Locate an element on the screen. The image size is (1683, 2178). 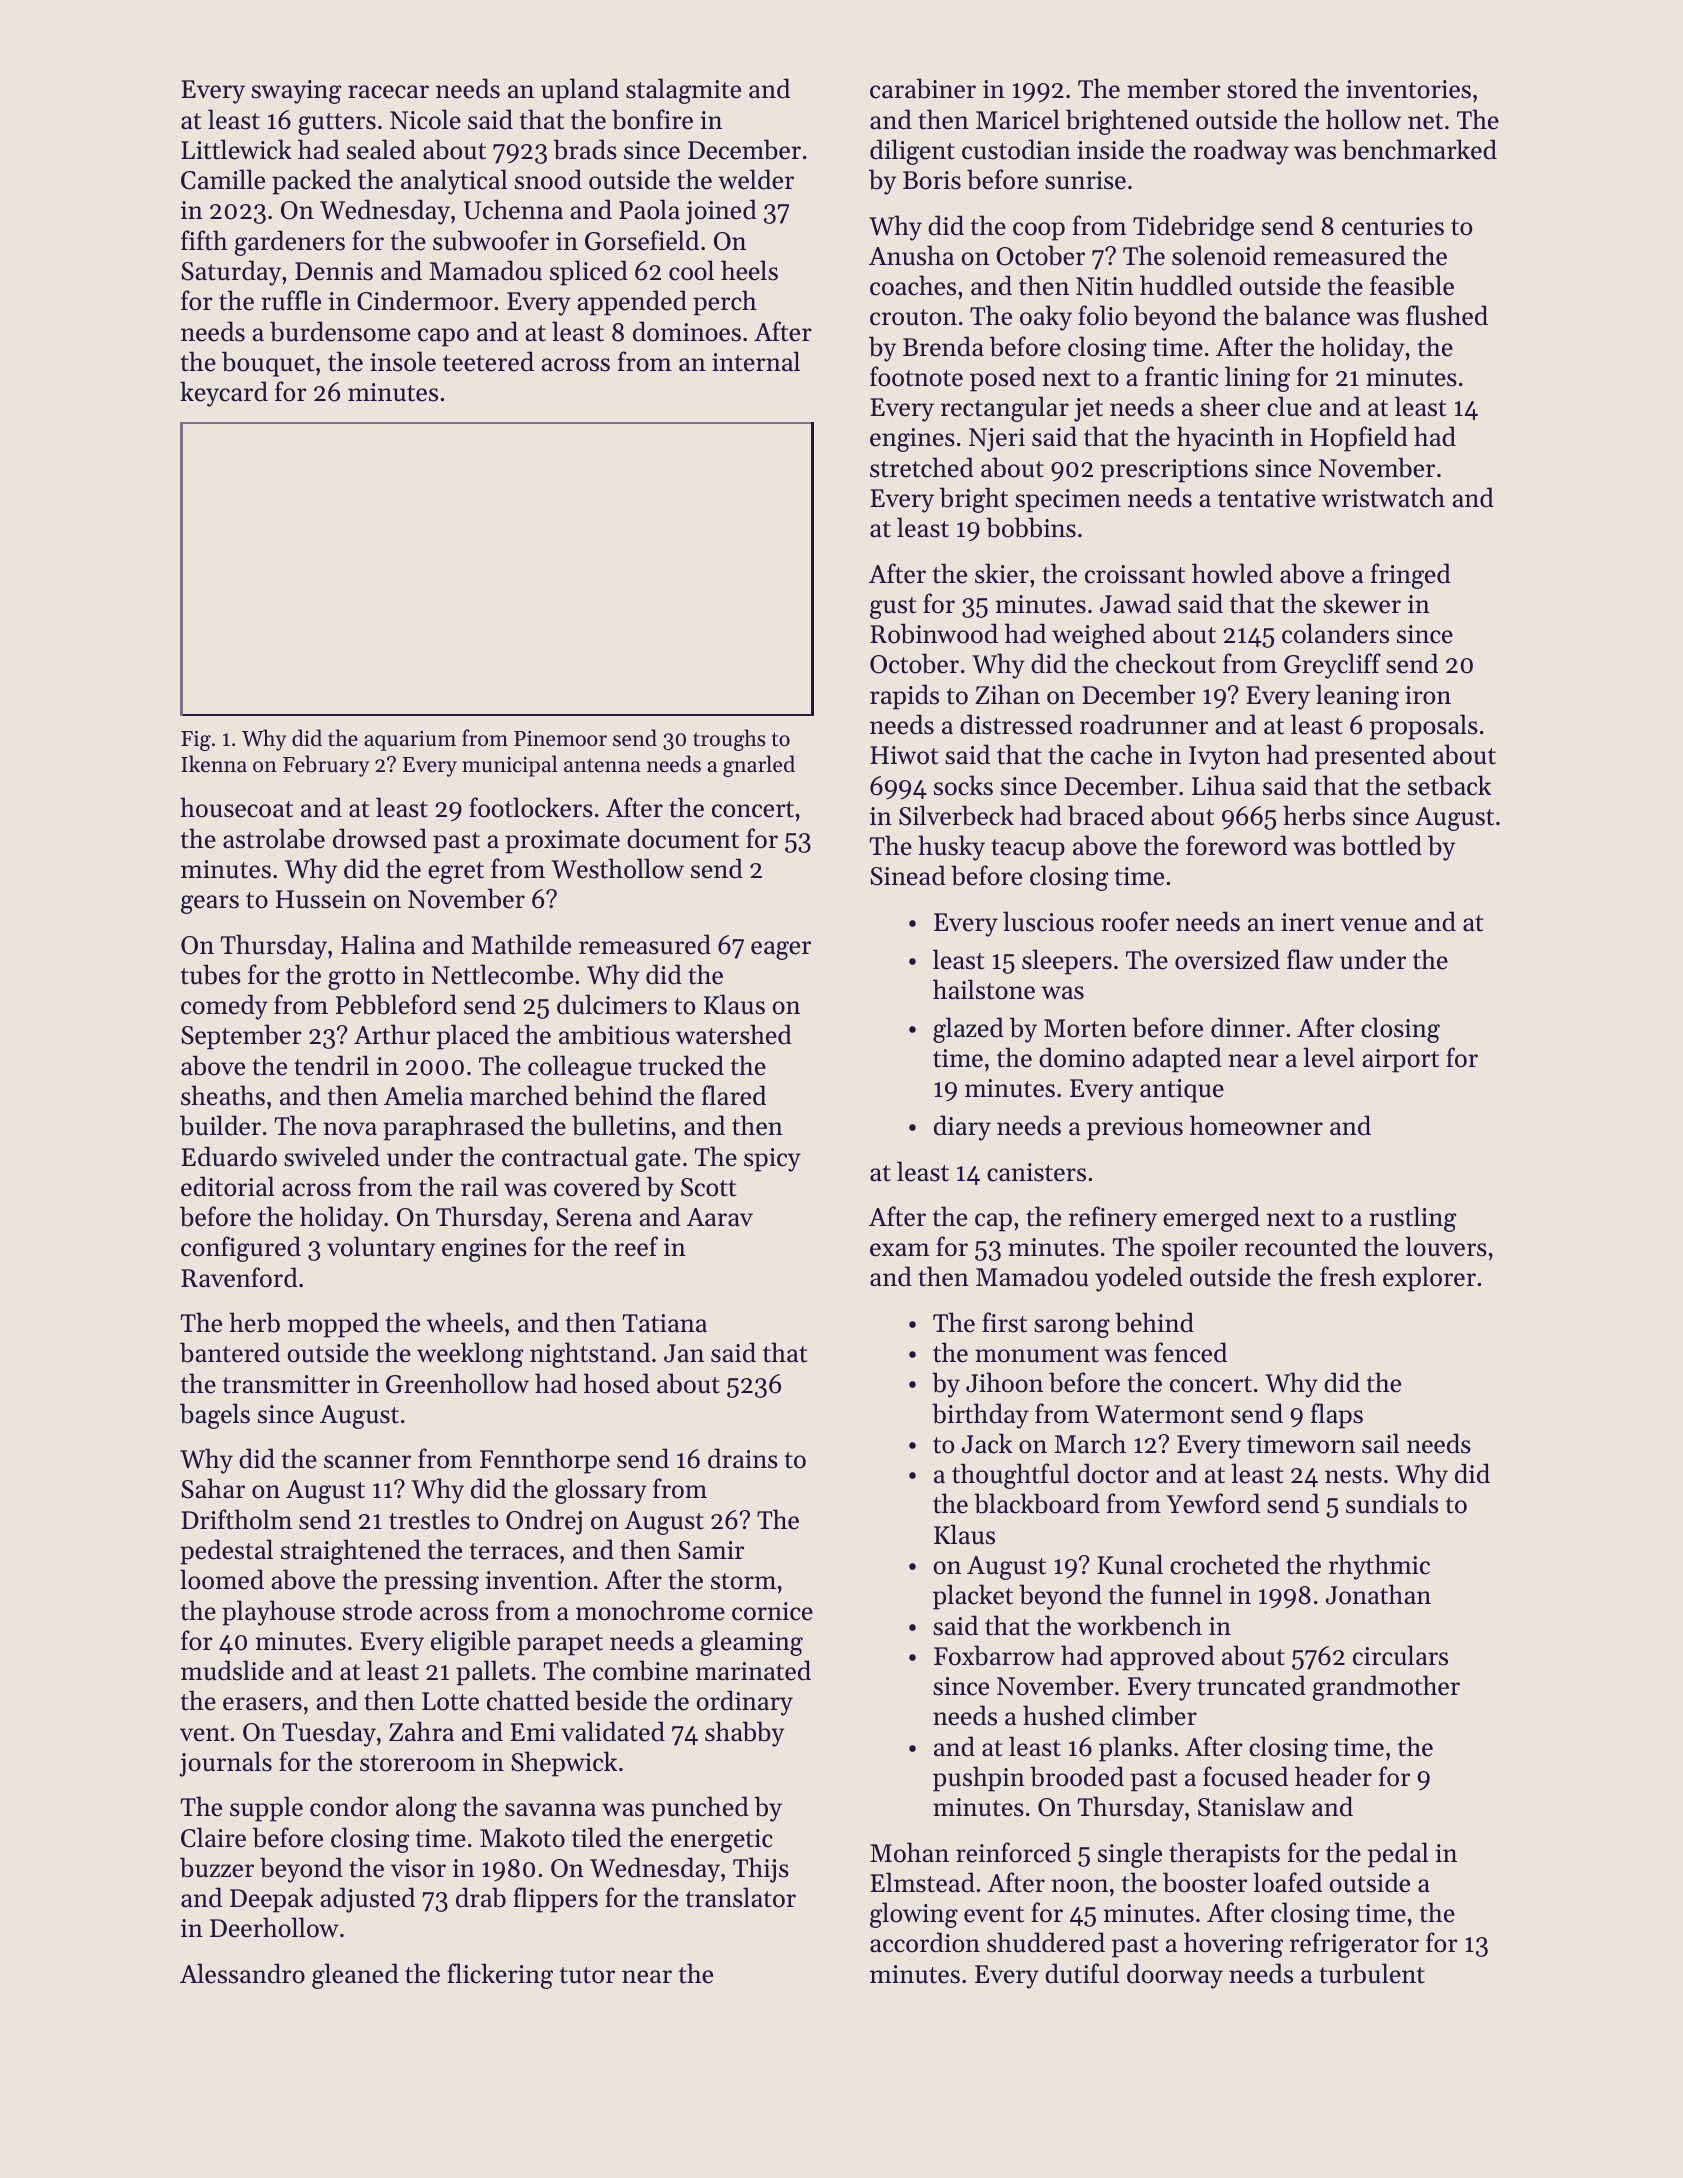
internal is located at coordinates (756, 361).
